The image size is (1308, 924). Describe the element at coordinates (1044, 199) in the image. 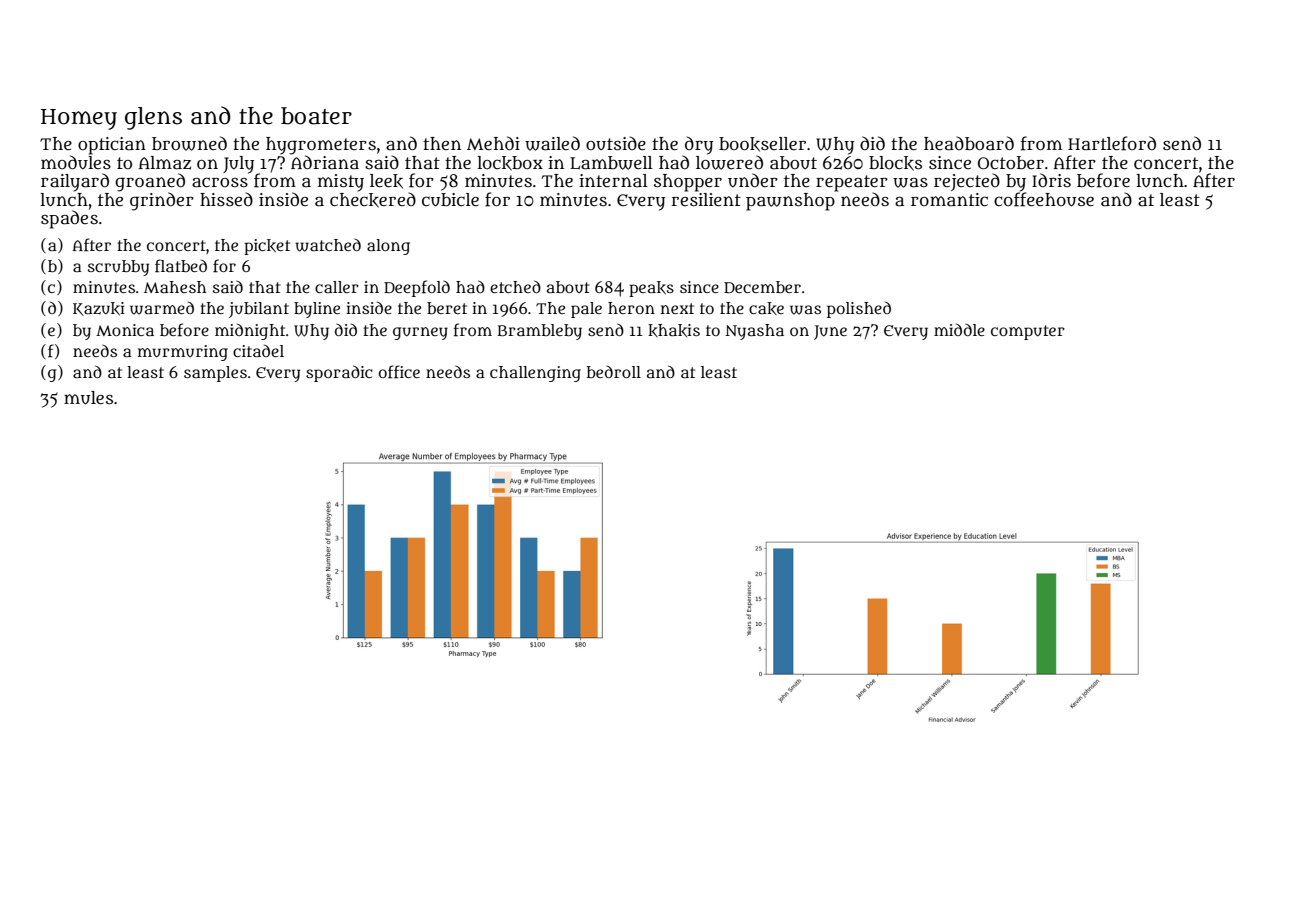

I see `coffeehouse` at that location.
